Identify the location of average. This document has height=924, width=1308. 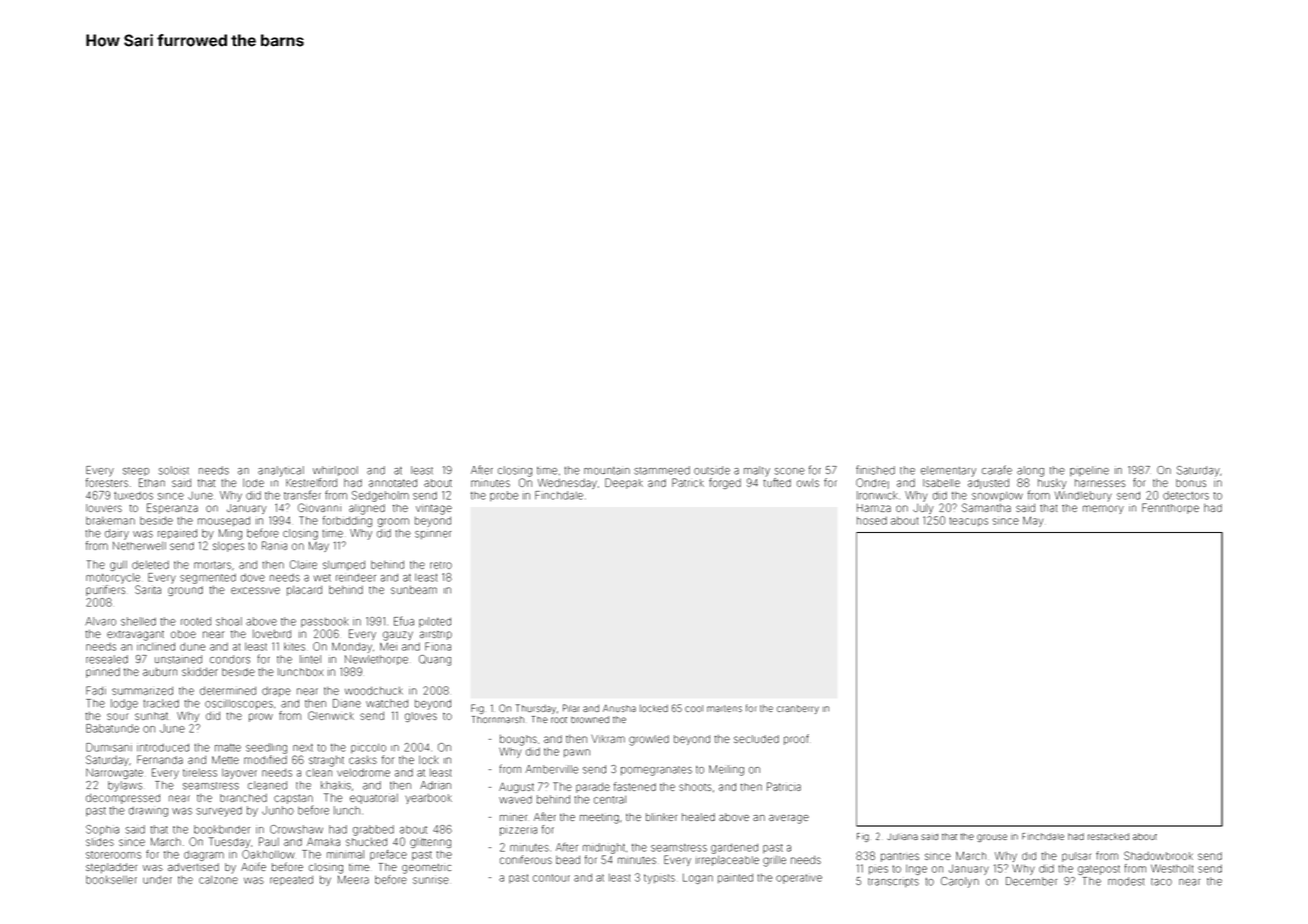
(789, 819).
